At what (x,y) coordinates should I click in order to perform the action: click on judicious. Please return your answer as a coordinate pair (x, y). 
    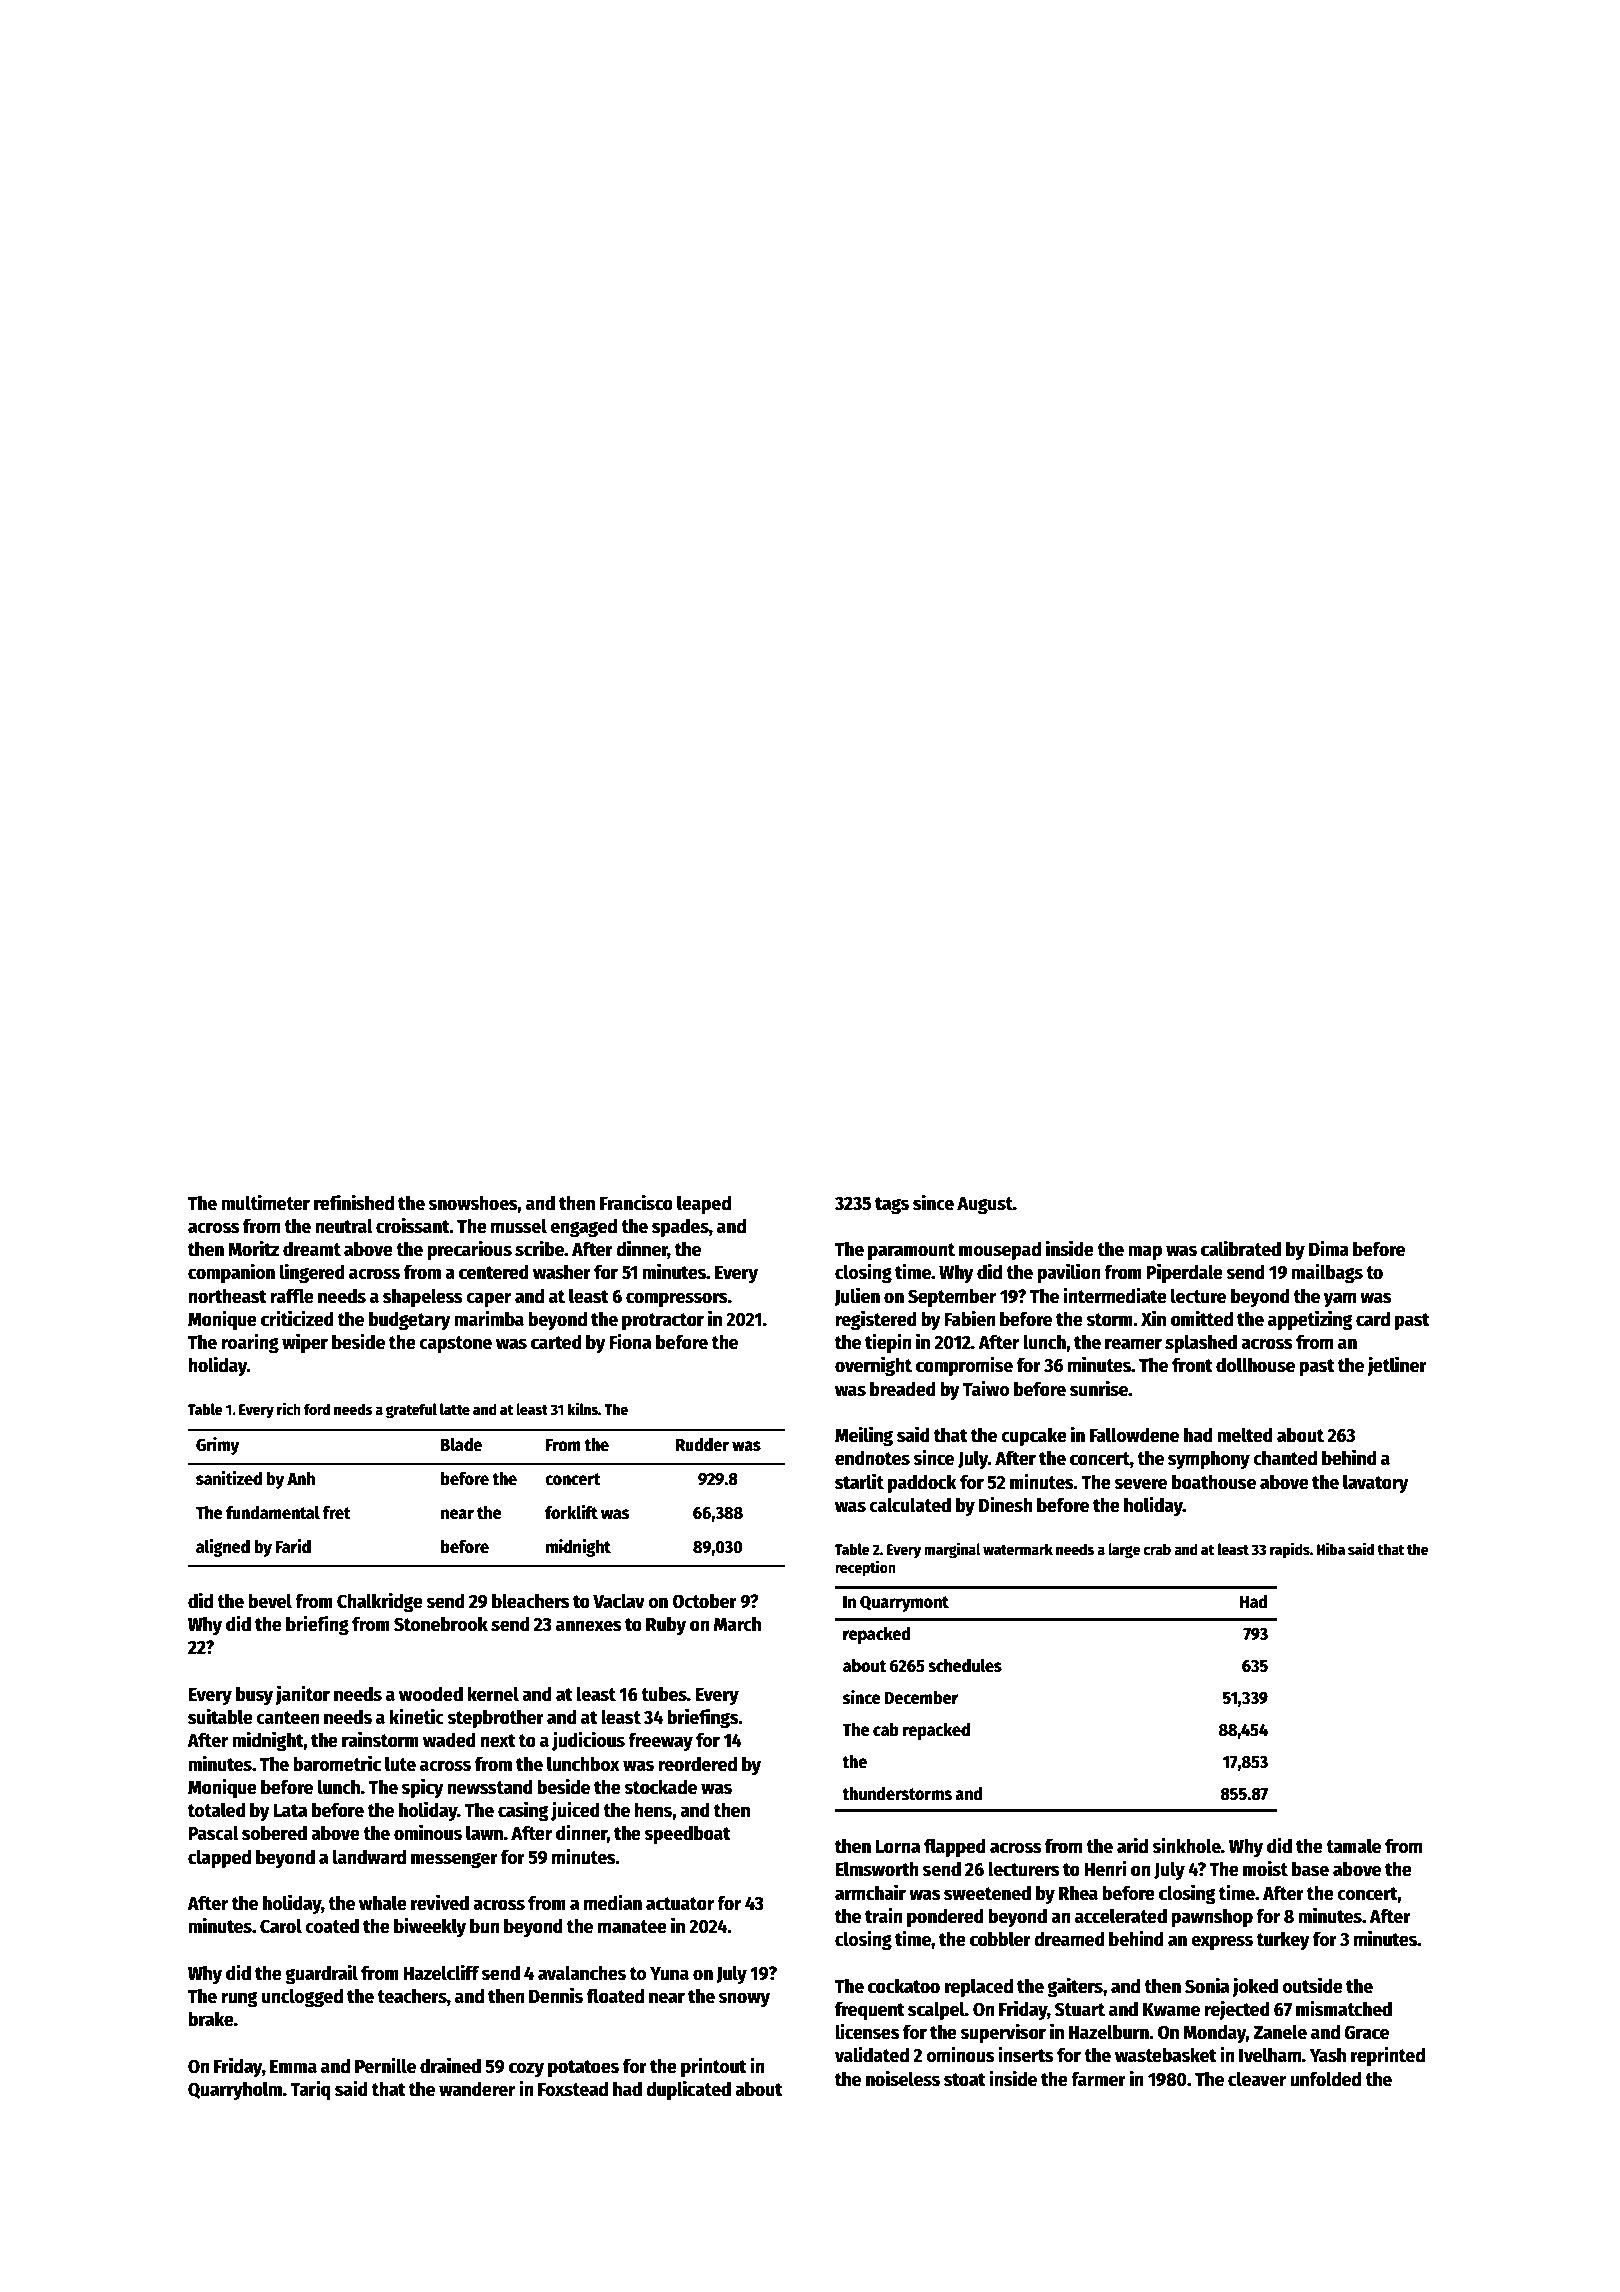
    Looking at the image, I should click on (588, 1741).
